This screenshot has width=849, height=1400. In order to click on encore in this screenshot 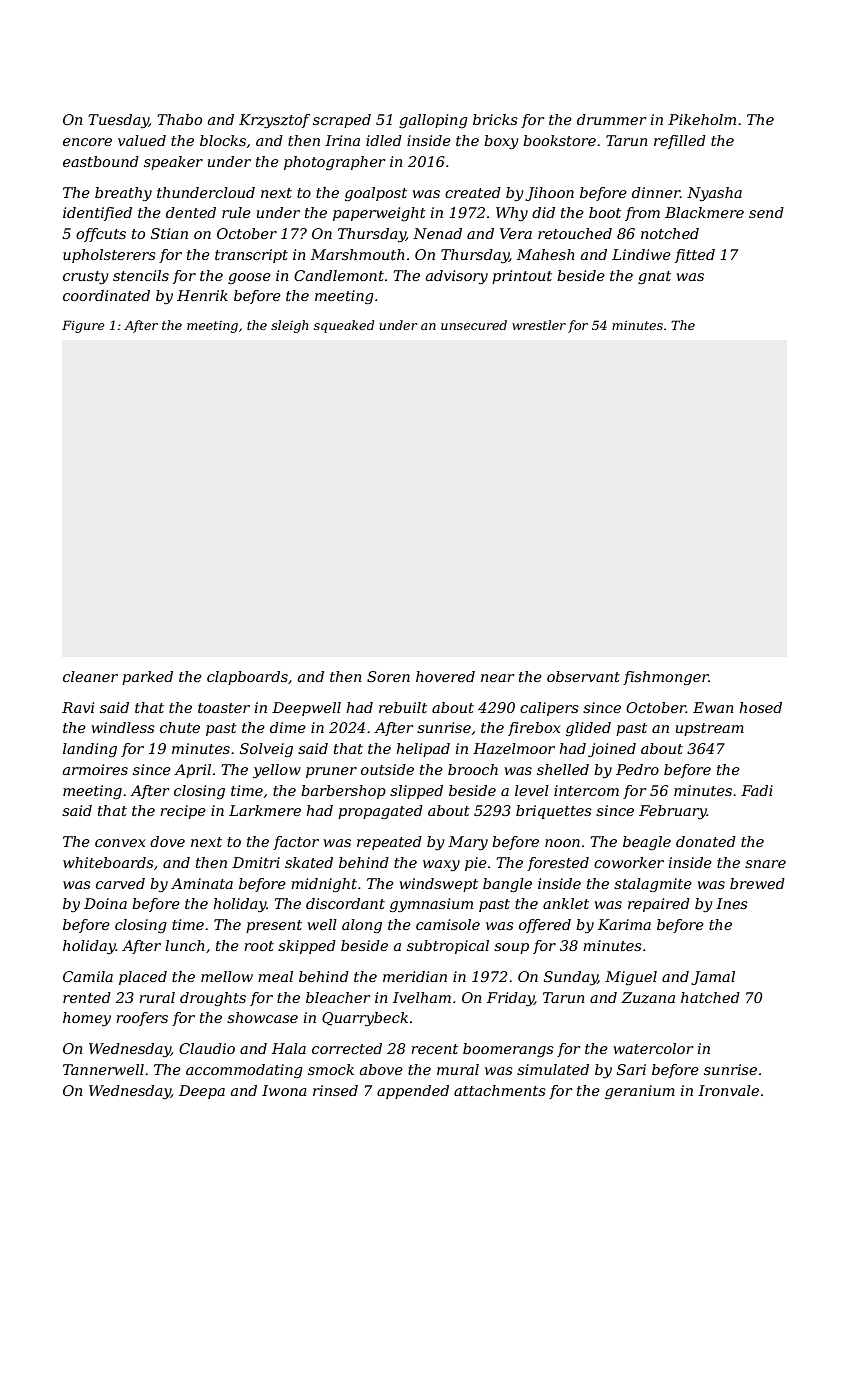, I will do `click(87, 142)`.
